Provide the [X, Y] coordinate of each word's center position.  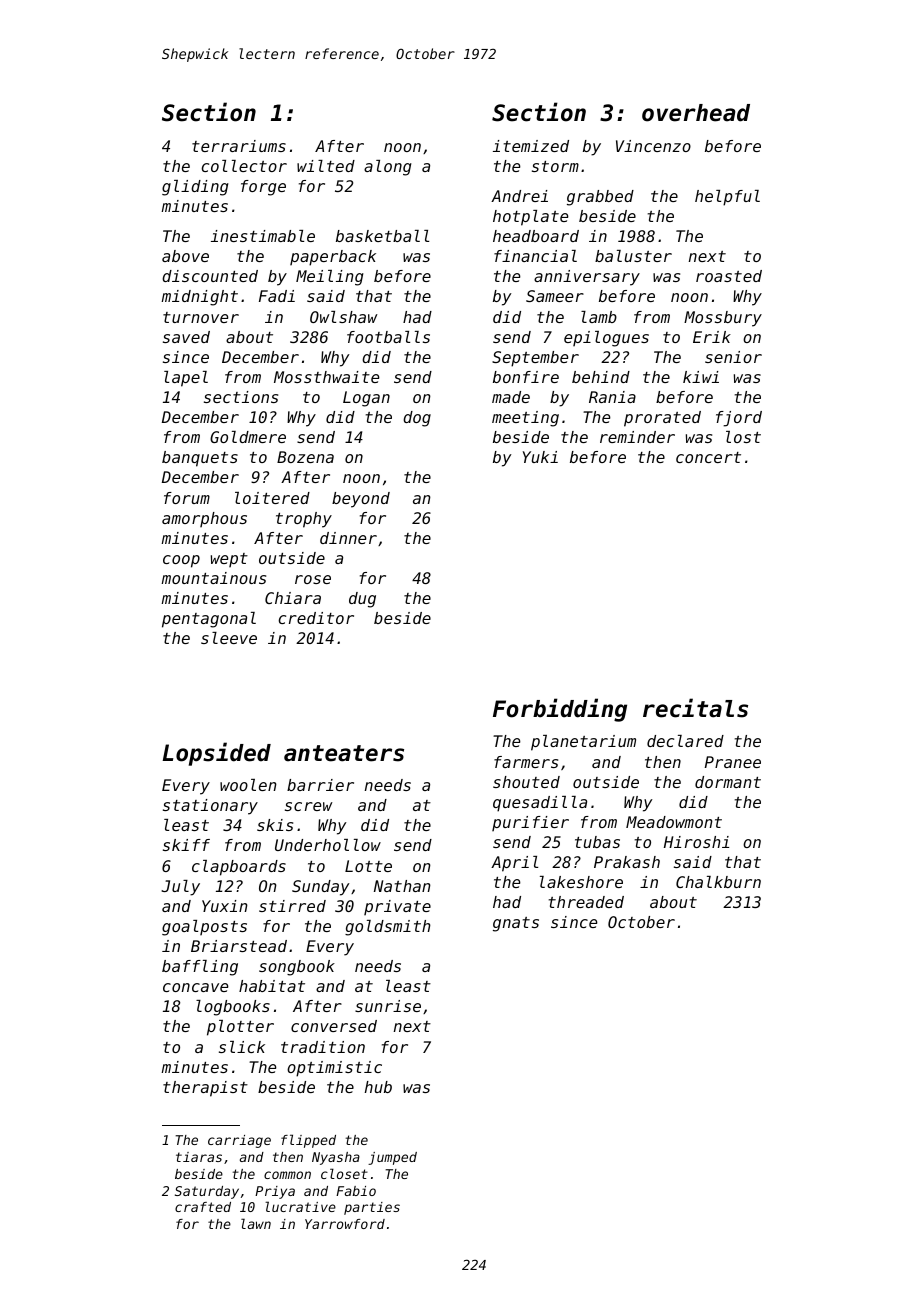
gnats [516, 924]
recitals [695, 708]
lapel [186, 379]
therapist [205, 1089]
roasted [729, 276]
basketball [382, 236]
